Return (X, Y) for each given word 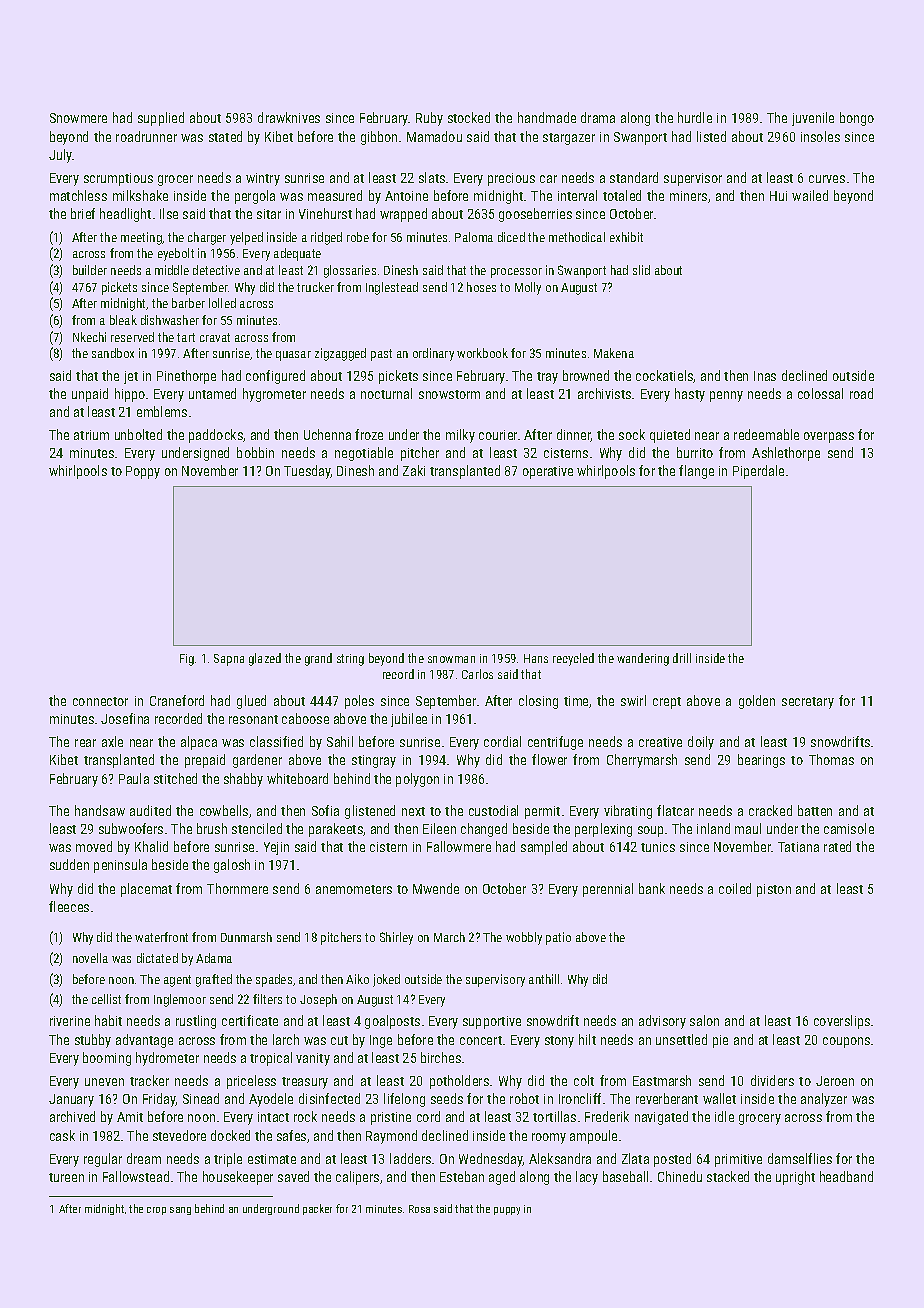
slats (432, 177)
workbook (482, 353)
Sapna (229, 660)
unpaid (90, 395)
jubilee (409, 720)
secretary (808, 703)
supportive (492, 1022)
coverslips (842, 1022)
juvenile (813, 119)
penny (726, 396)
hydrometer (167, 1059)
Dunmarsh (246, 937)
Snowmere (78, 118)
